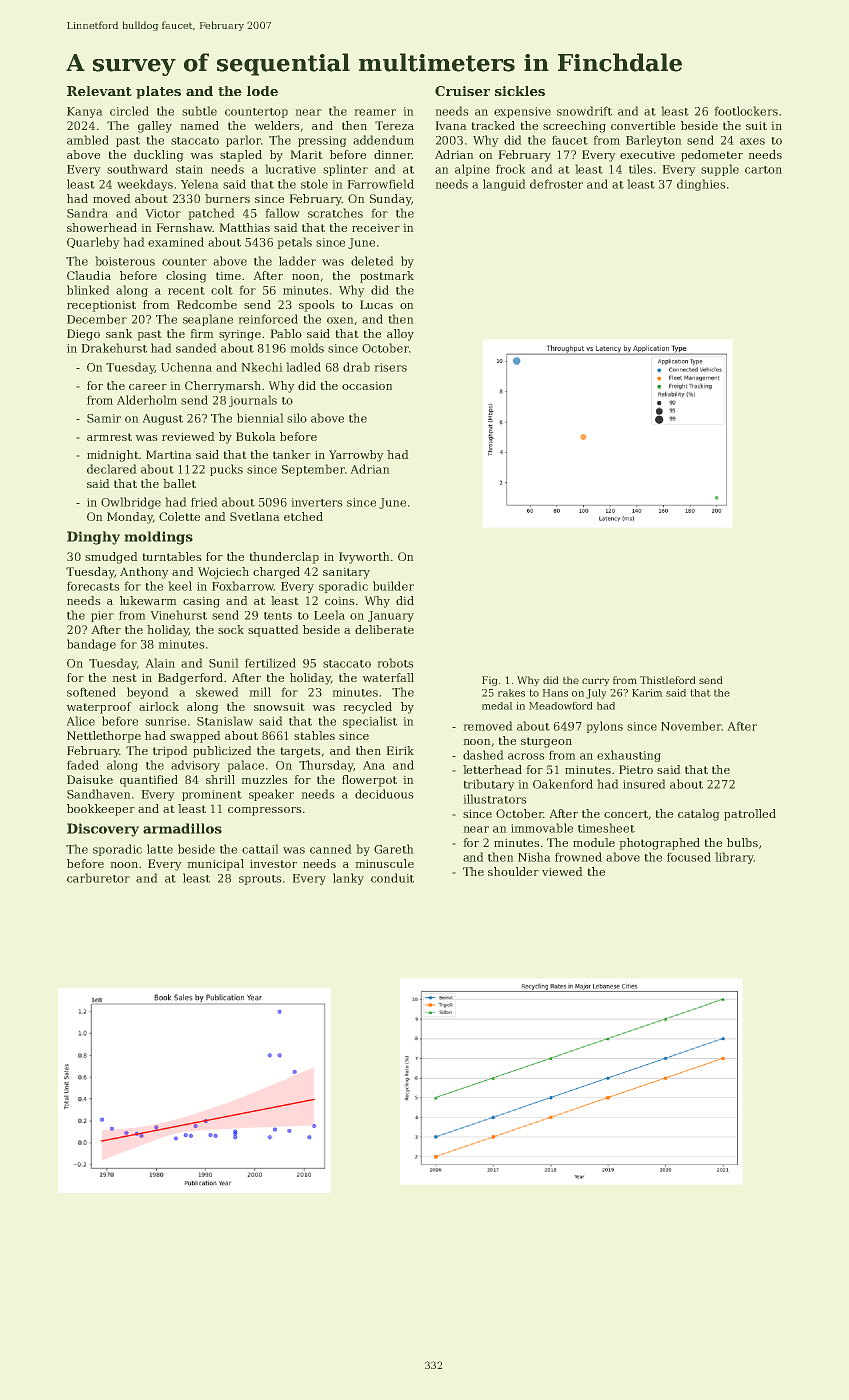 The height and width of the document is (1400, 849). Describe the element at coordinates (400, 335) in the document. I see `alloy` at that location.
